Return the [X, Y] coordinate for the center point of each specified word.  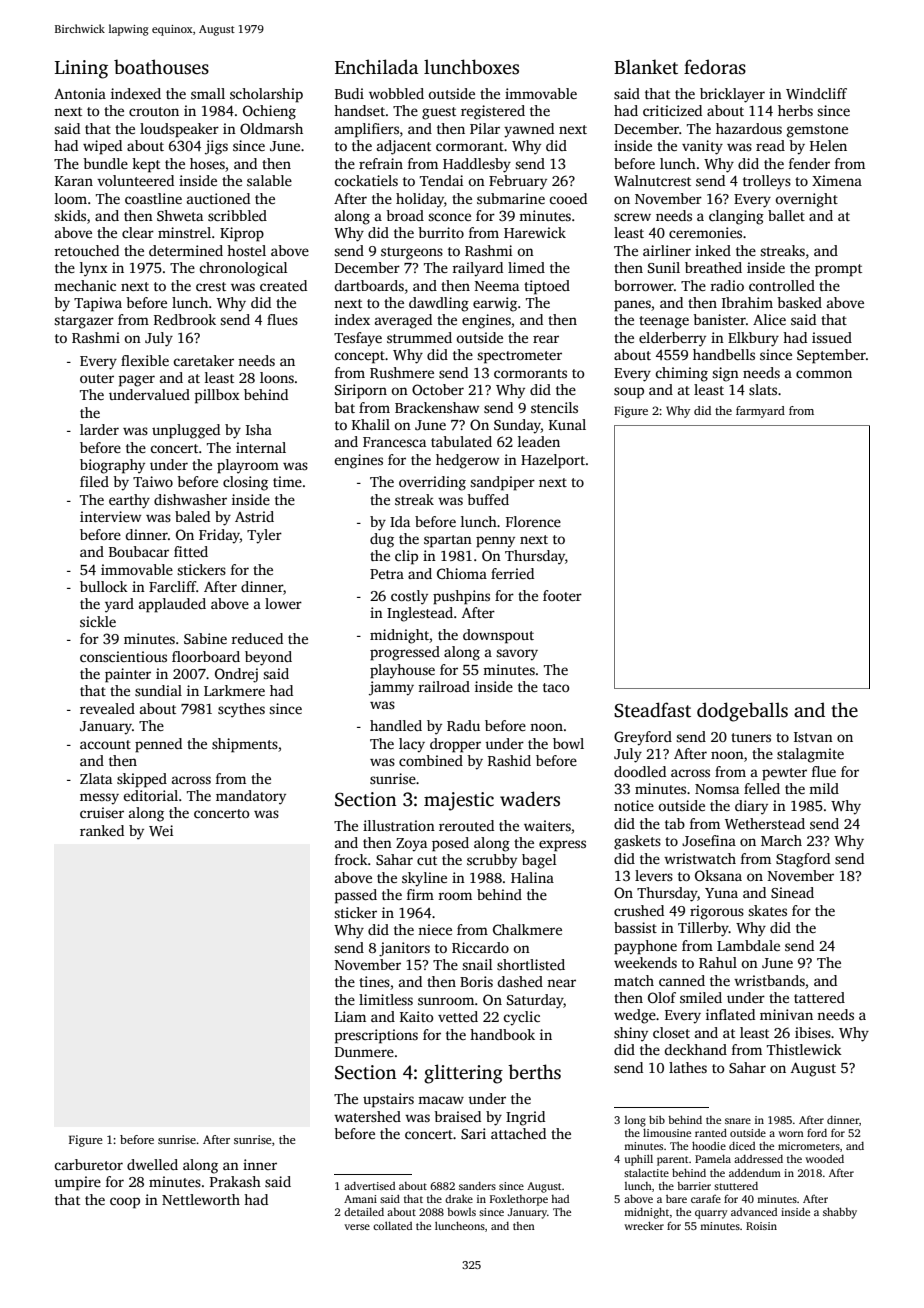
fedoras [715, 67]
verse [357, 1227]
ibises [813, 1032]
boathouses [161, 67]
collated [392, 1226]
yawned [529, 130]
